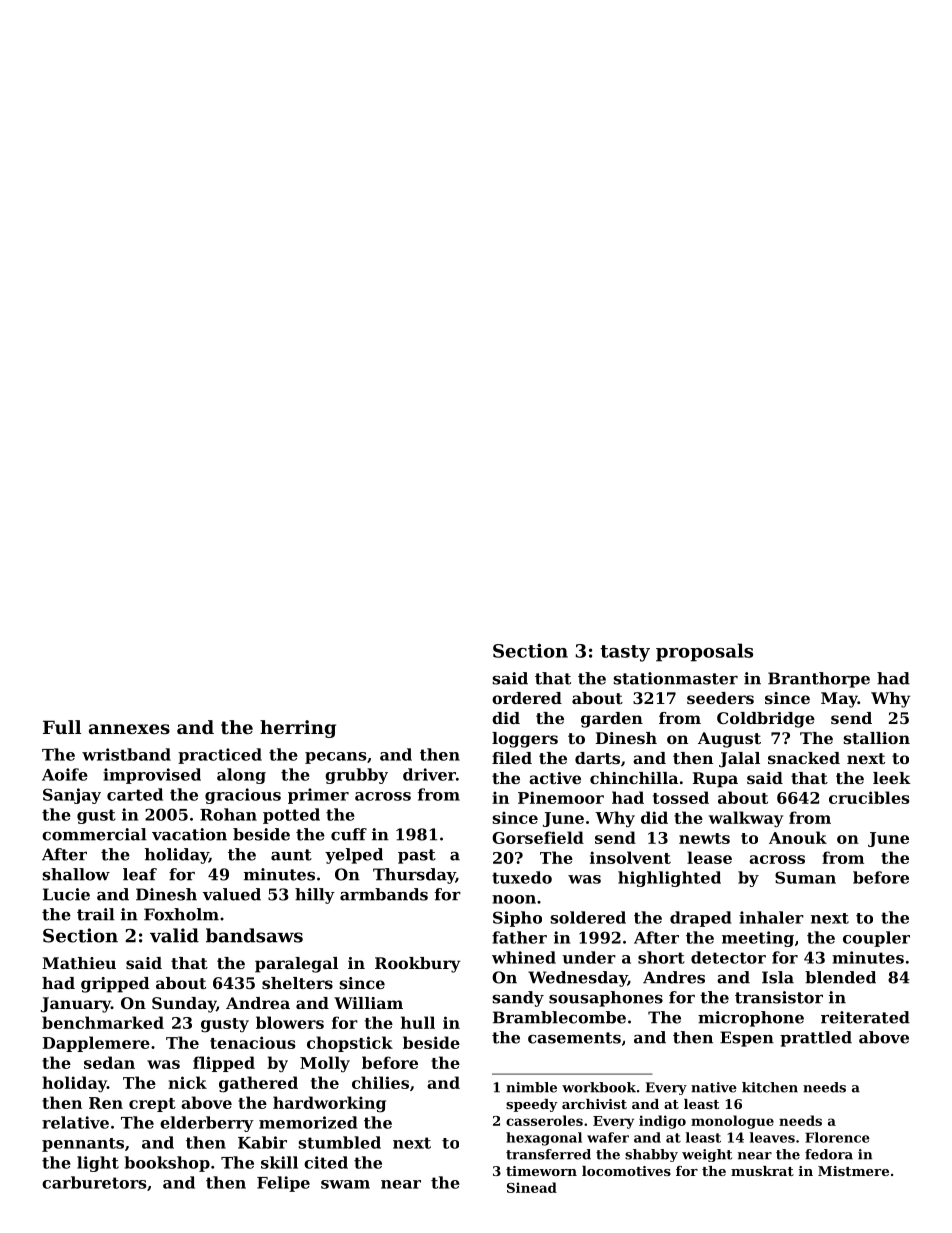 The height and width of the page is (1233, 952). What do you see at coordinates (356, 776) in the page?
I see `grubby` at bounding box center [356, 776].
